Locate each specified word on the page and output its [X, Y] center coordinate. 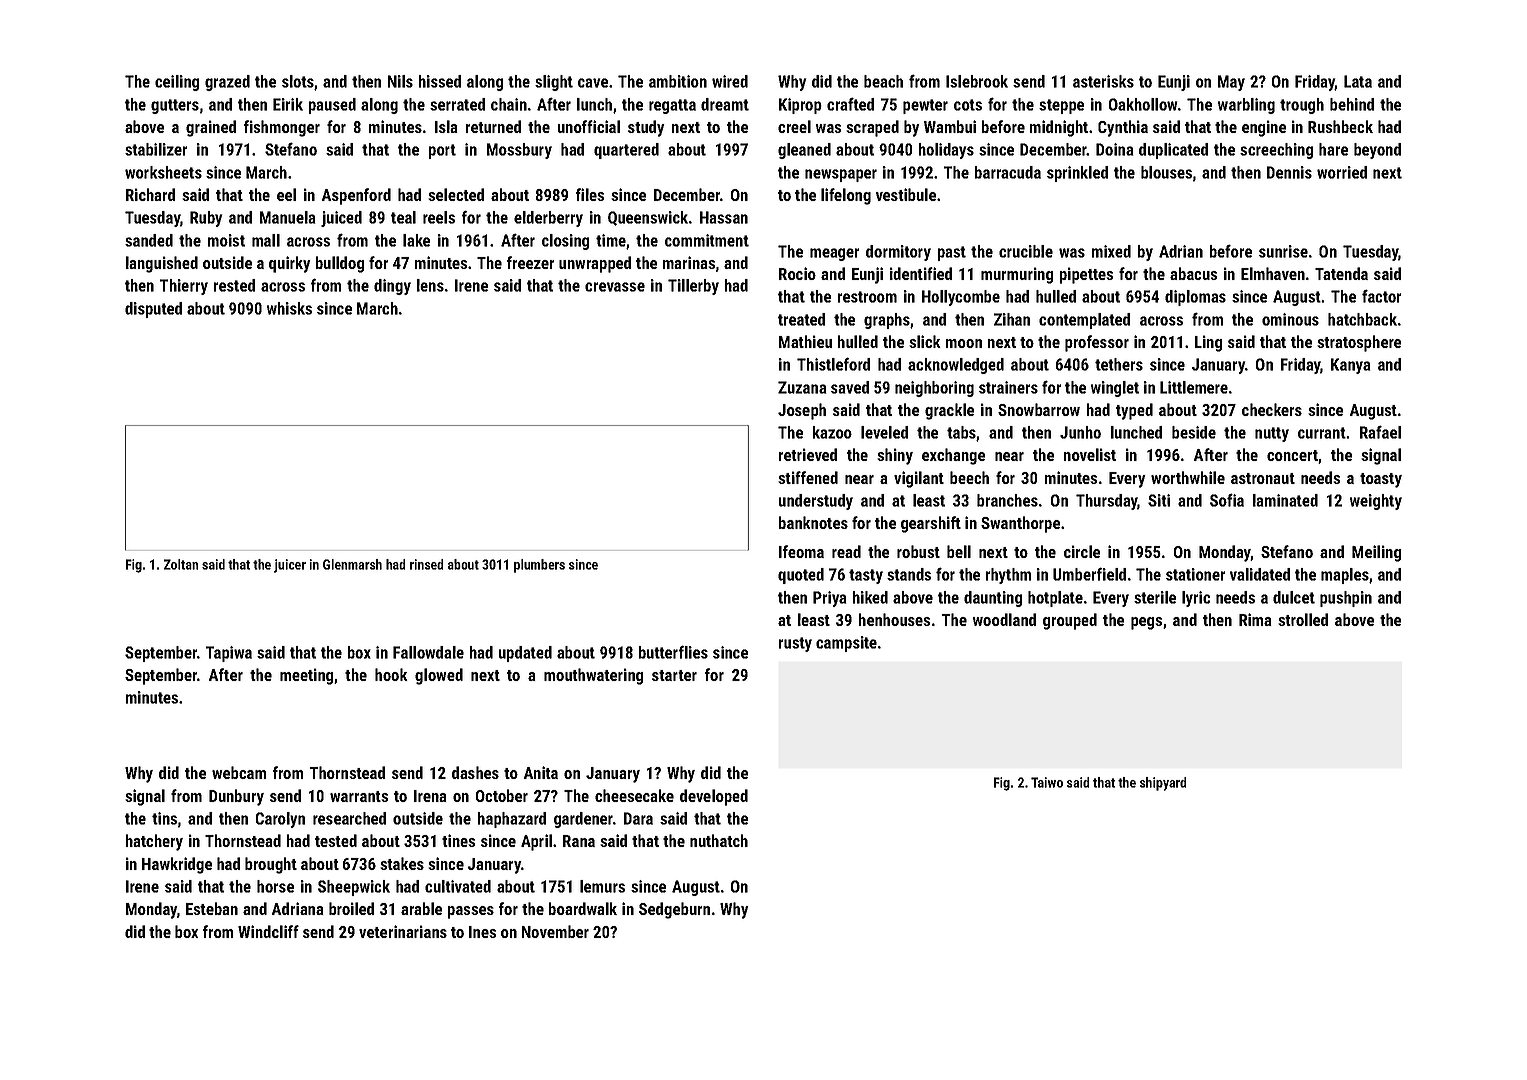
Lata [1358, 81]
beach [883, 81]
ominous [1290, 319]
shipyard [1163, 784]
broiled [351, 908]
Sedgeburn [674, 910]
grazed [227, 83]
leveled [884, 432]
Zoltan [181, 564]
